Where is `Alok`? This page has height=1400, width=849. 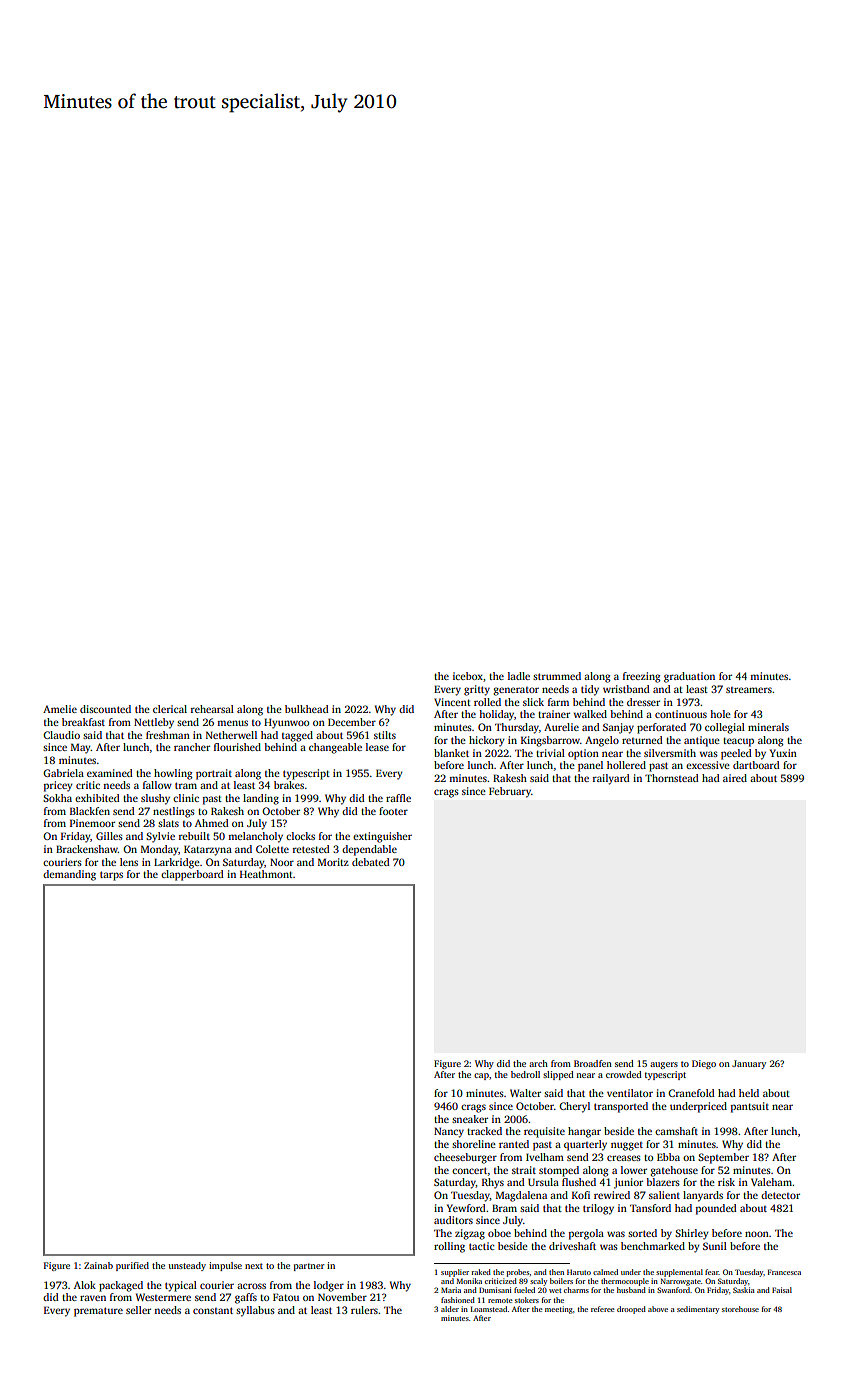
Alok is located at coordinates (85, 1285).
